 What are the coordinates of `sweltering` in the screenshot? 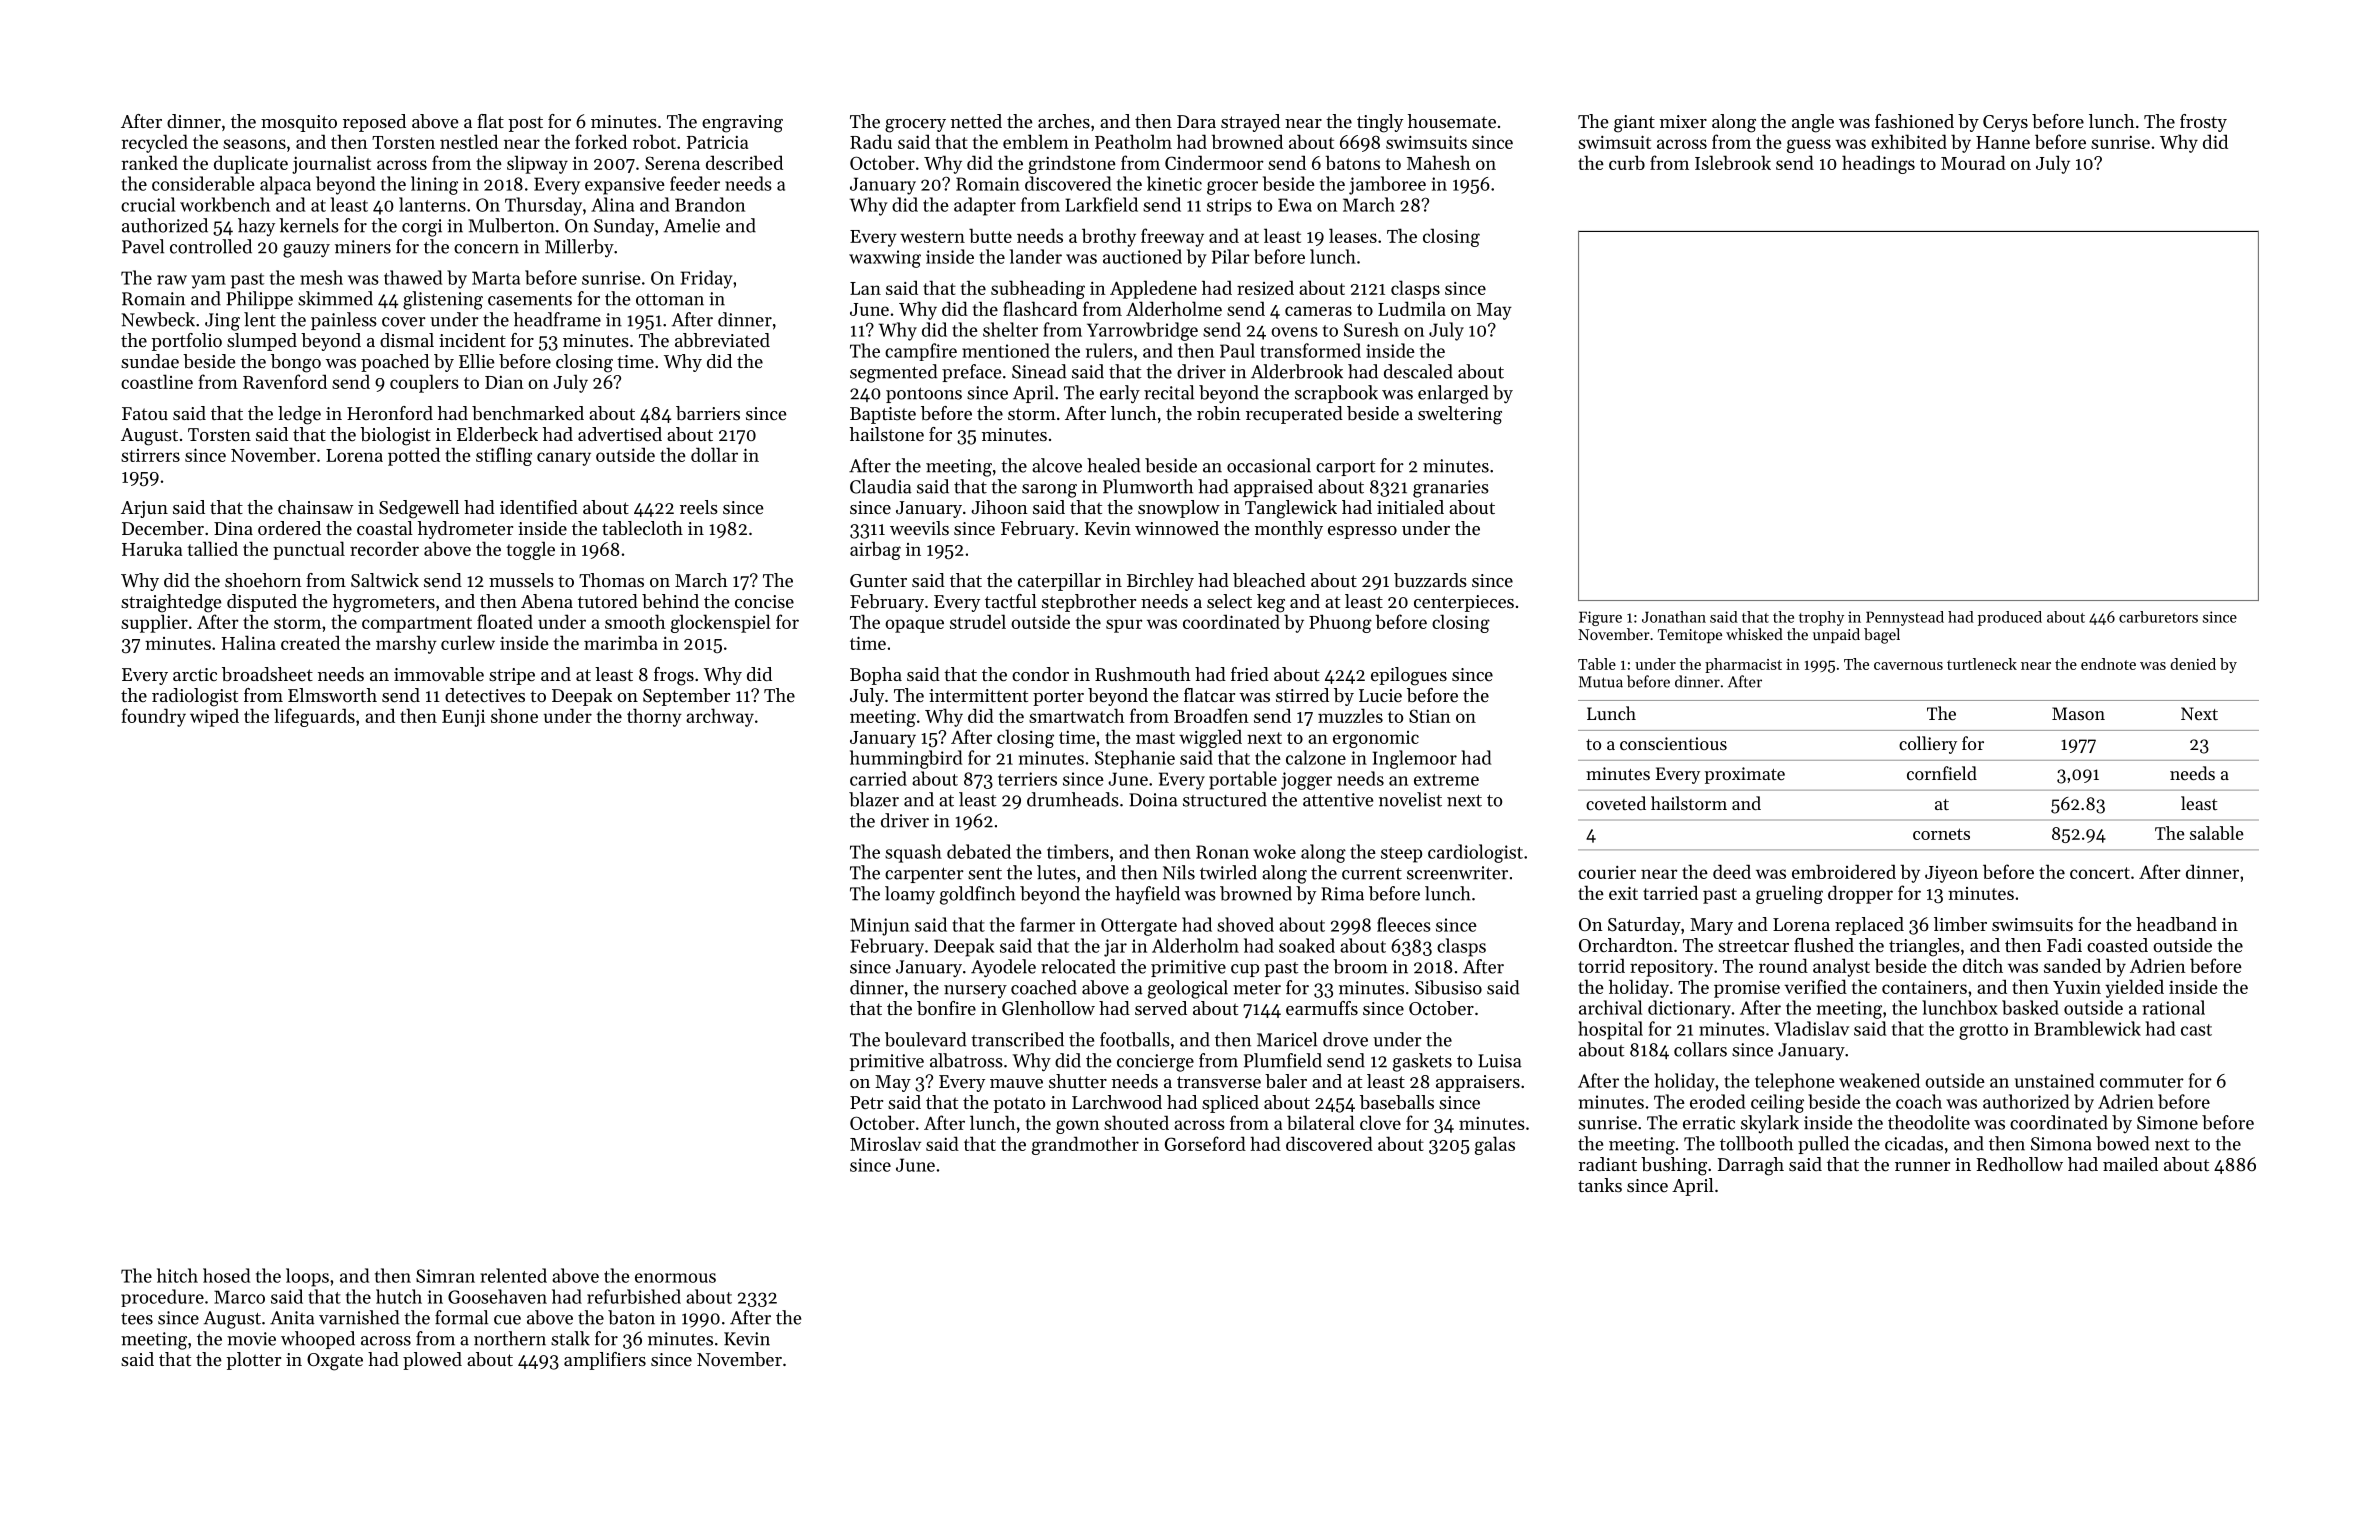 It's located at (1460, 415).
